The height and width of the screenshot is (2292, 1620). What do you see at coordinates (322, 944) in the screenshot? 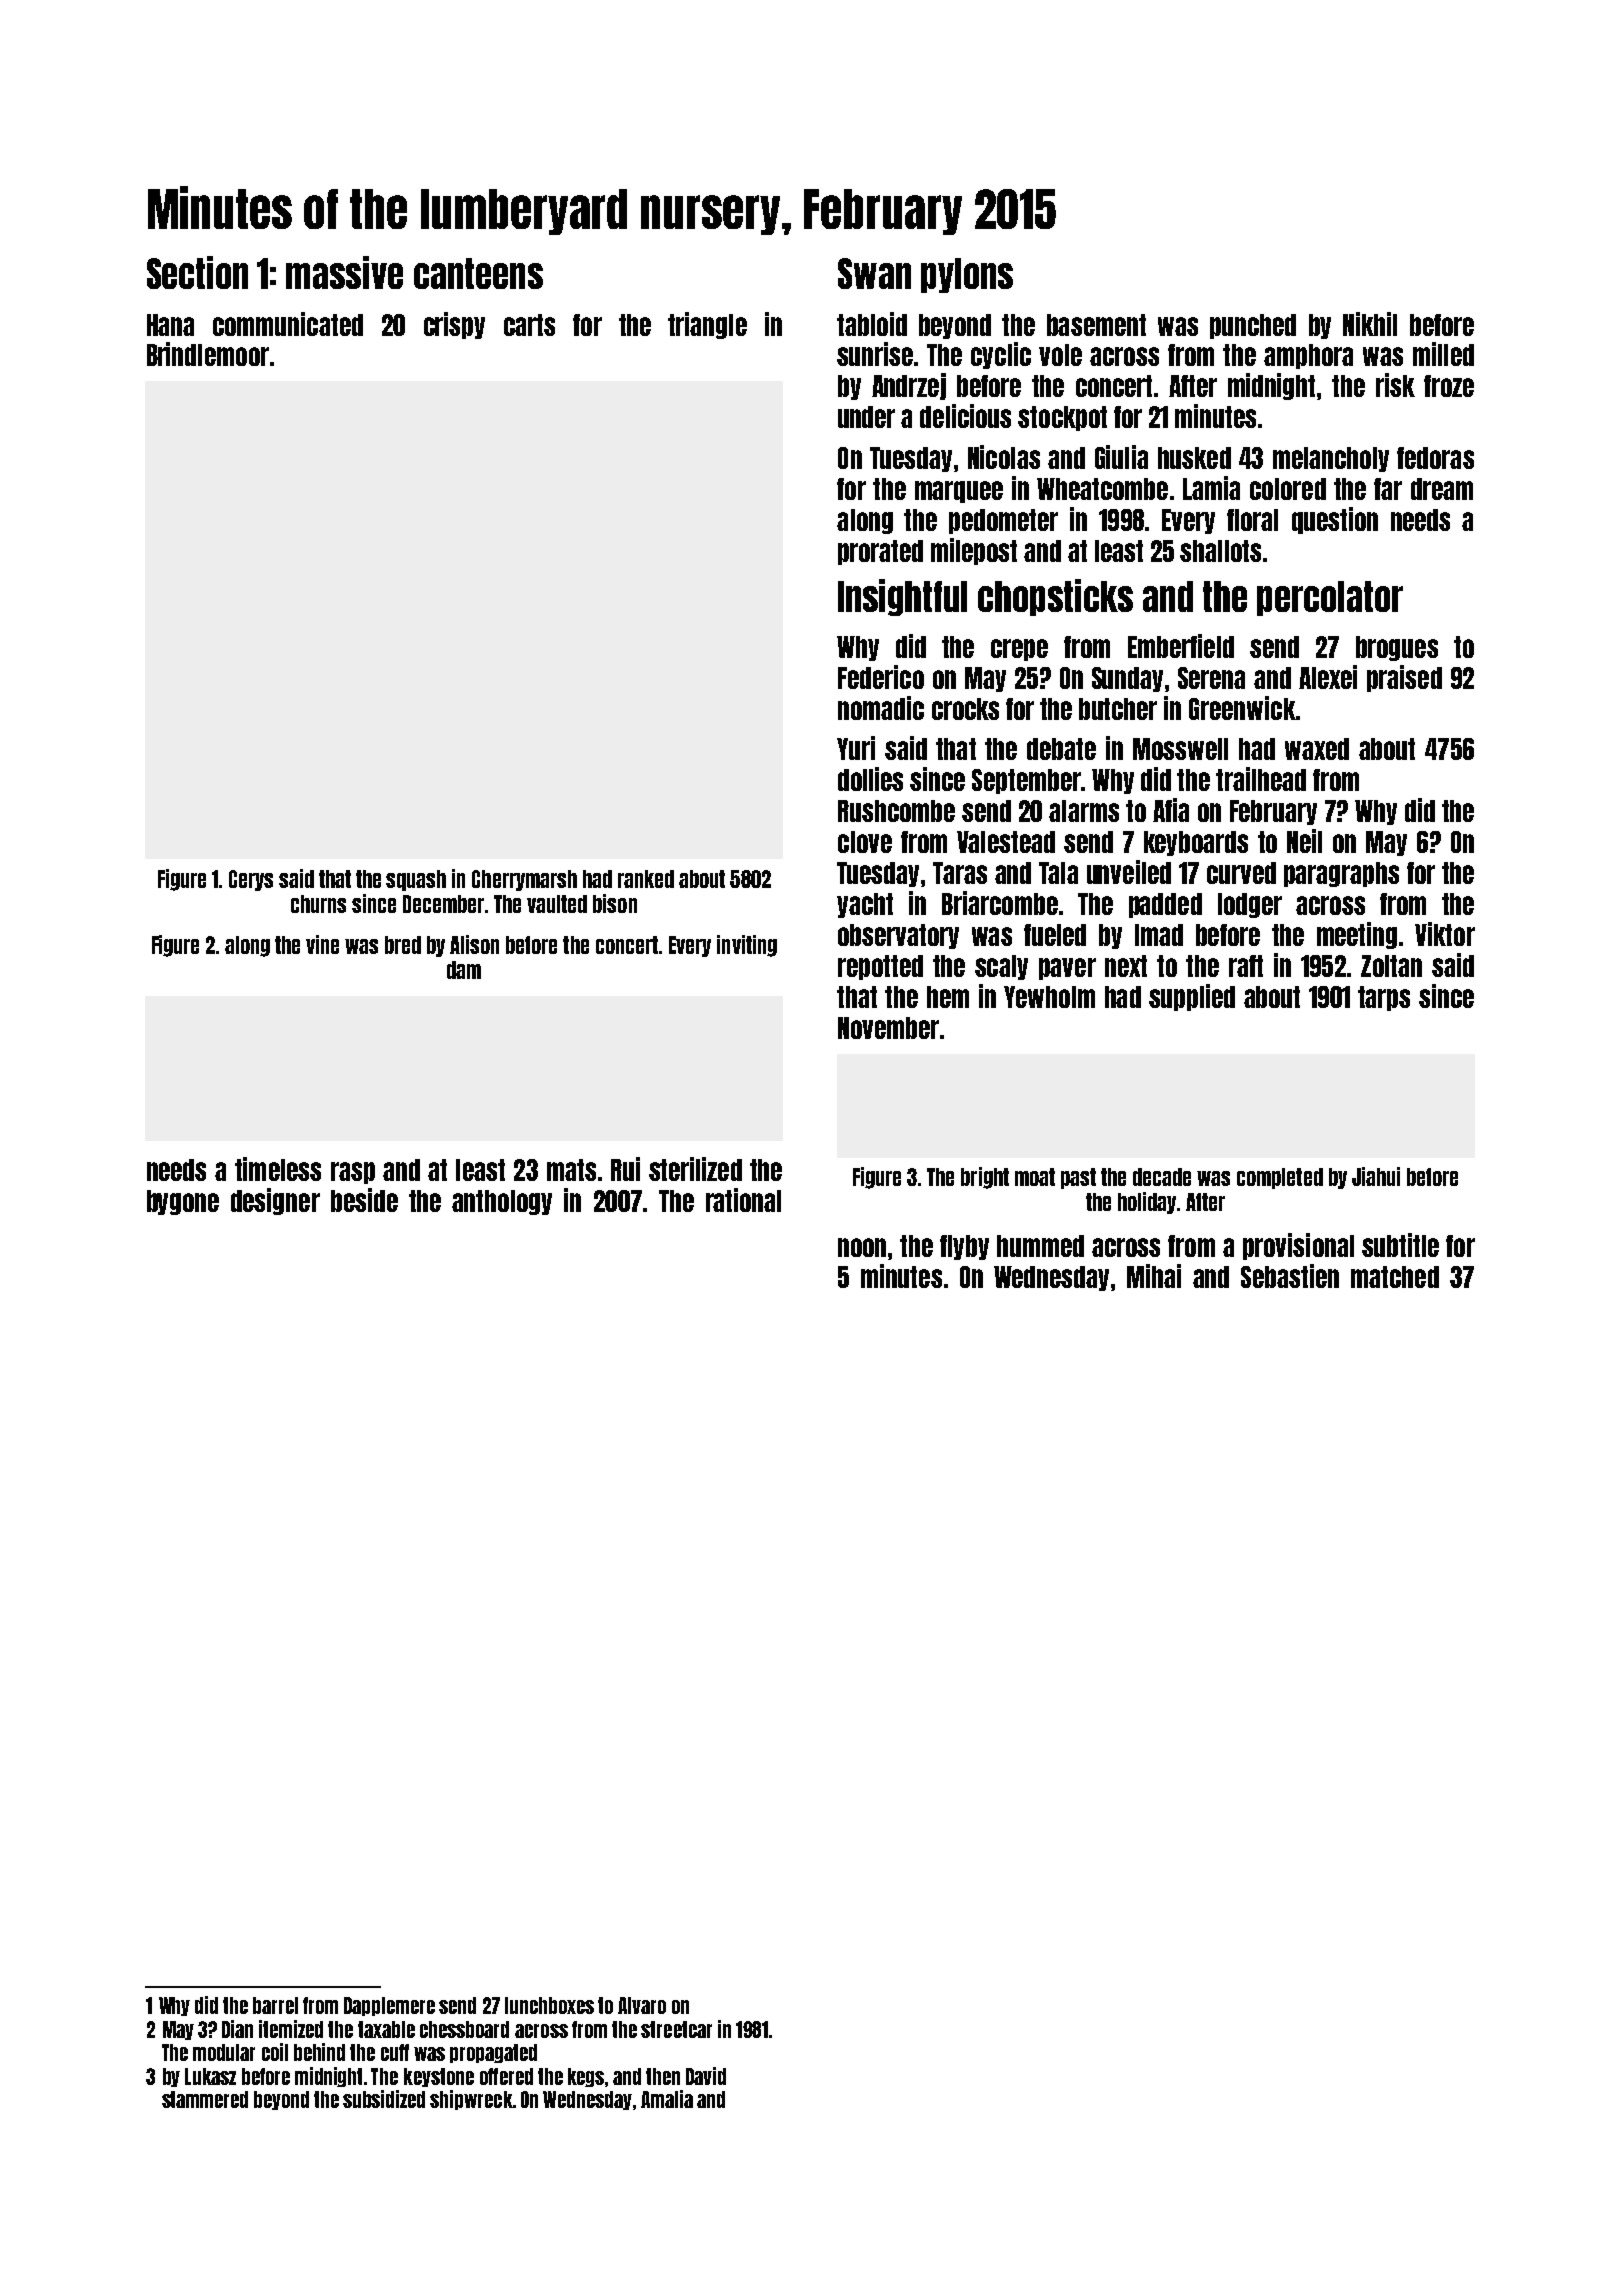
I see `vine` at bounding box center [322, 944].
